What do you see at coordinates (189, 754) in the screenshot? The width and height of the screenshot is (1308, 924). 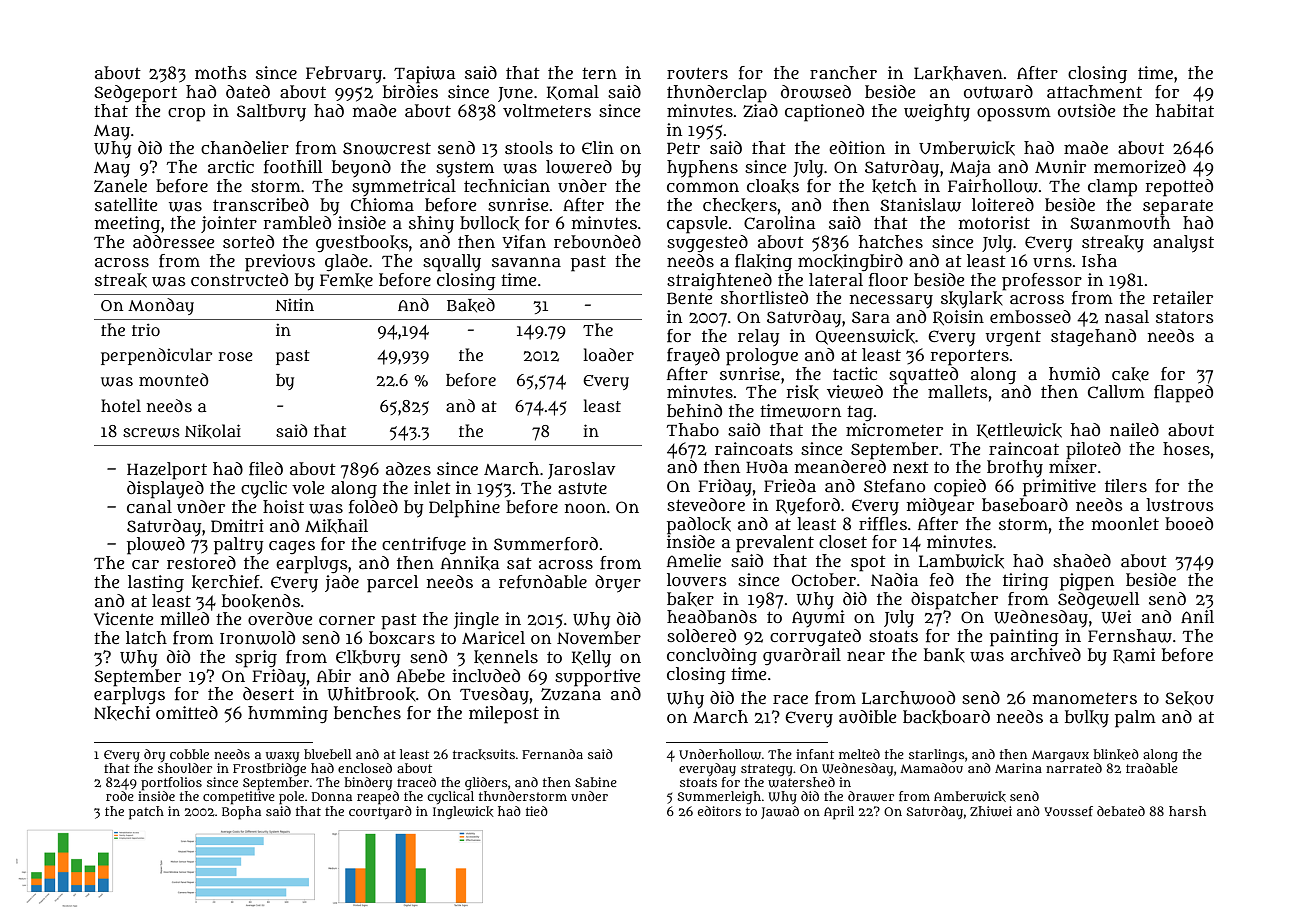 I see `cobble` at bounding box center [189, 754].
